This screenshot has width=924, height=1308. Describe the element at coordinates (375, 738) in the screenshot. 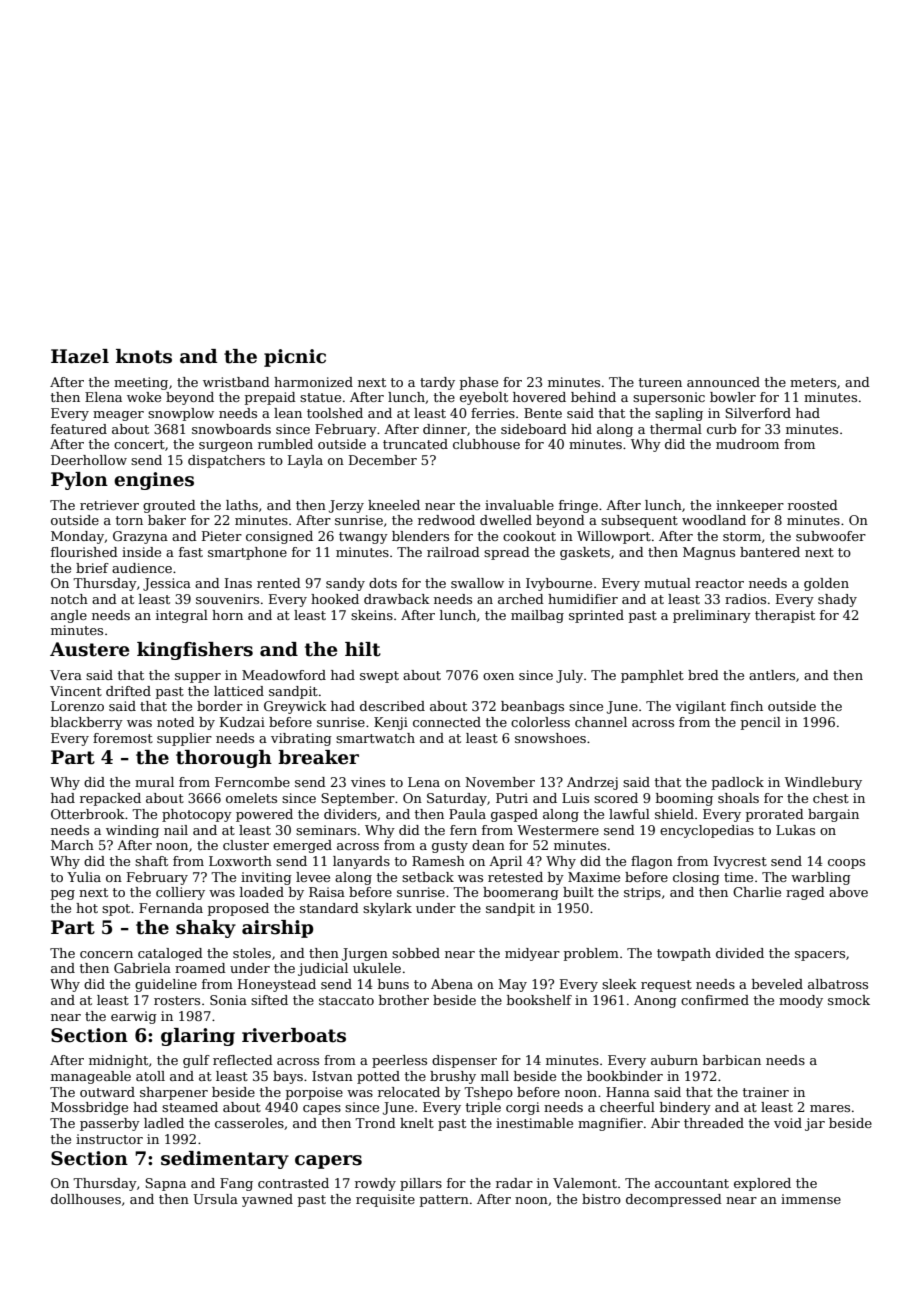

I see `smartwatch` at that location.
